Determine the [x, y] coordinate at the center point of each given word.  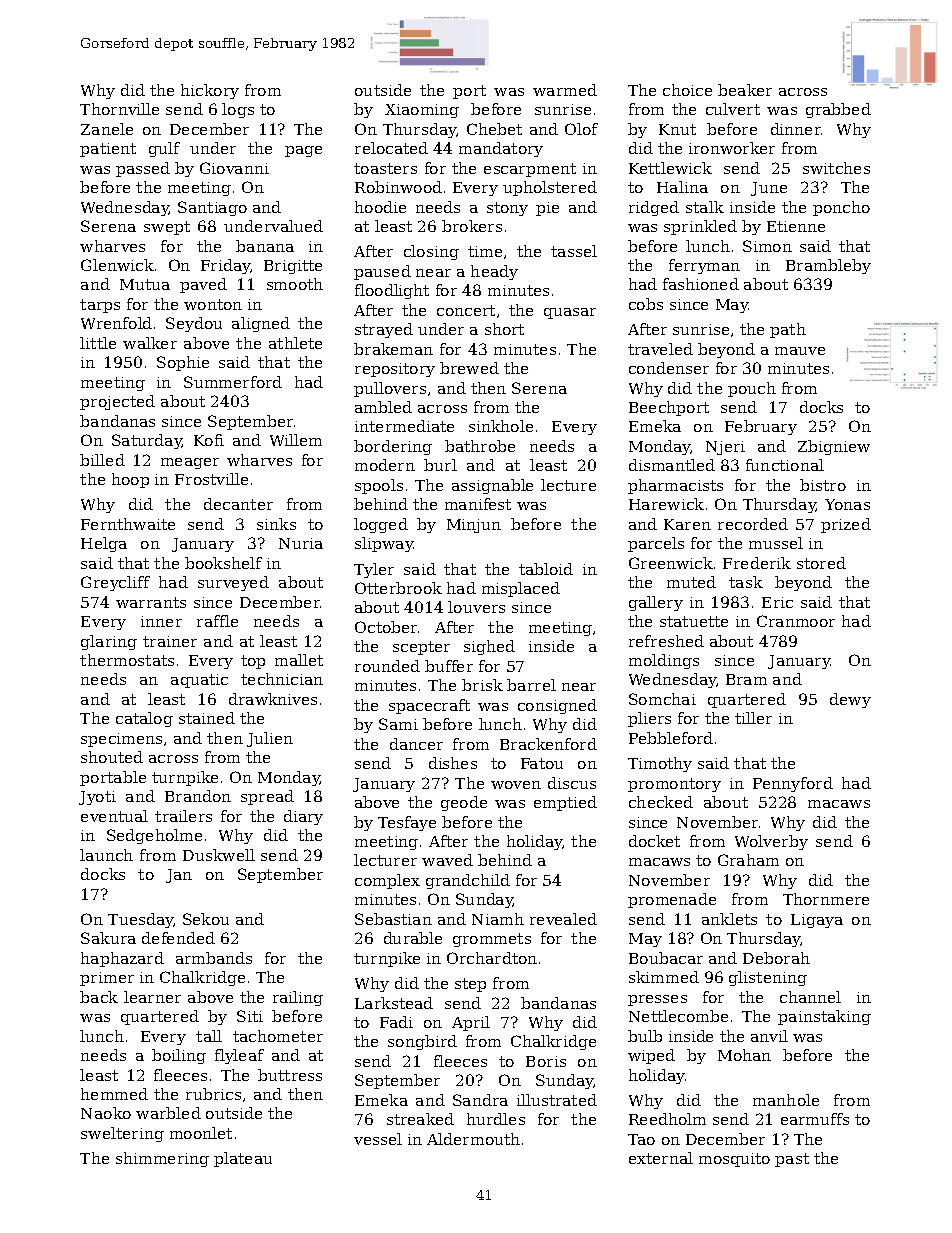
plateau [243, 1159]
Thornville [119, 109]
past [792, 1160]
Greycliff [115, 583]
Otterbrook [398, 588]
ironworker [732, 148]
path [788, 330]
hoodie [380, 207]
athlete [295, 343]
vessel [378, 1139]
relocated [391, 148]
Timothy [660, 764]
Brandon [198, 796]
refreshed [666, 641]
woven [516, 785]
